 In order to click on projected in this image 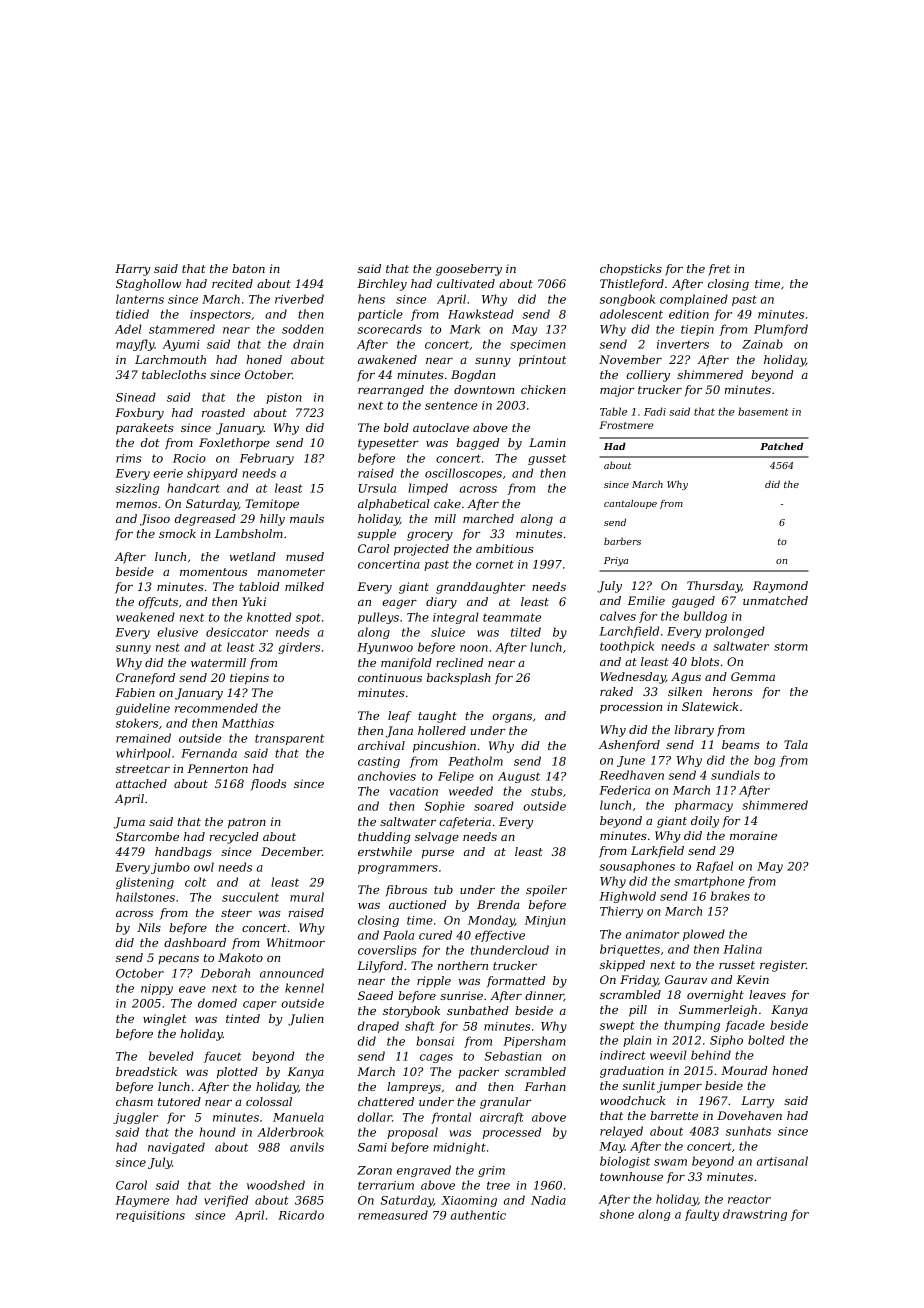, I will do `click(421, 550)`.
